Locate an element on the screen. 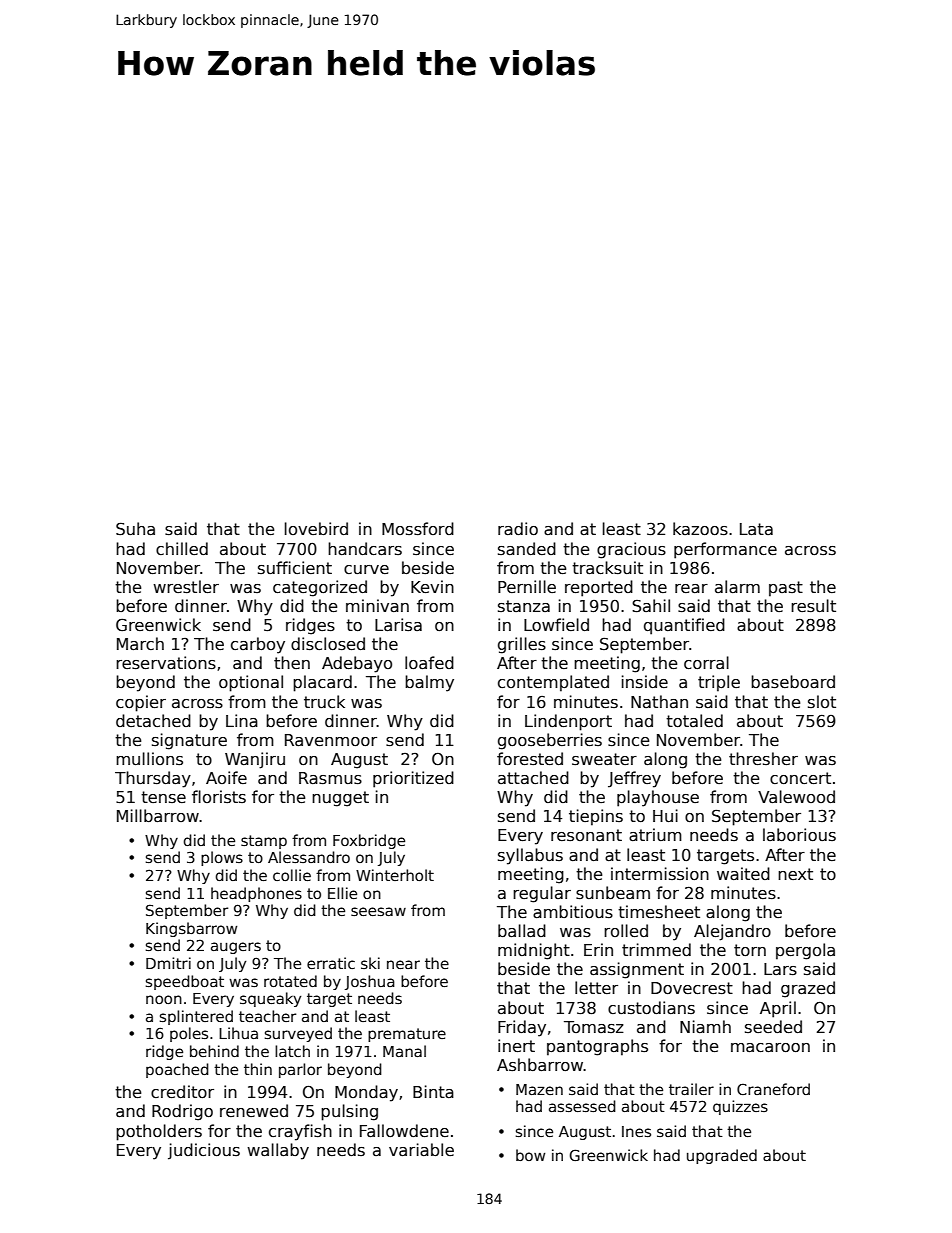 This screenshot has height=1233, width=952. upgraded is located at coordinates (722, 1156).
